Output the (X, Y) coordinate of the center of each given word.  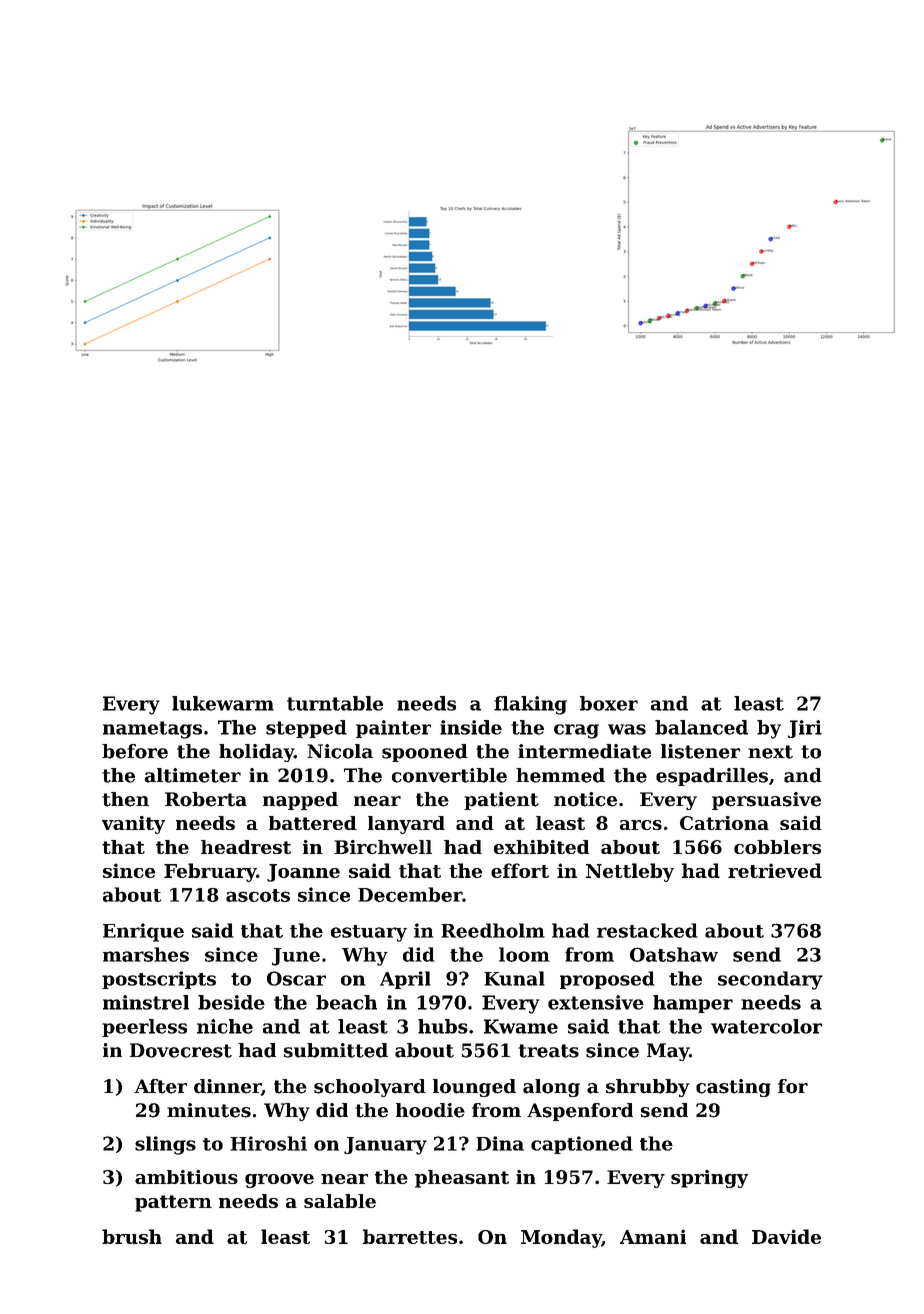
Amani (653, 1236)
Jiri (805, 729)
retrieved (775, 870)
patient (501, 801)
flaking (530, 705)
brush (132, 1236)
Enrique (143, 932)
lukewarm (223, 703)
